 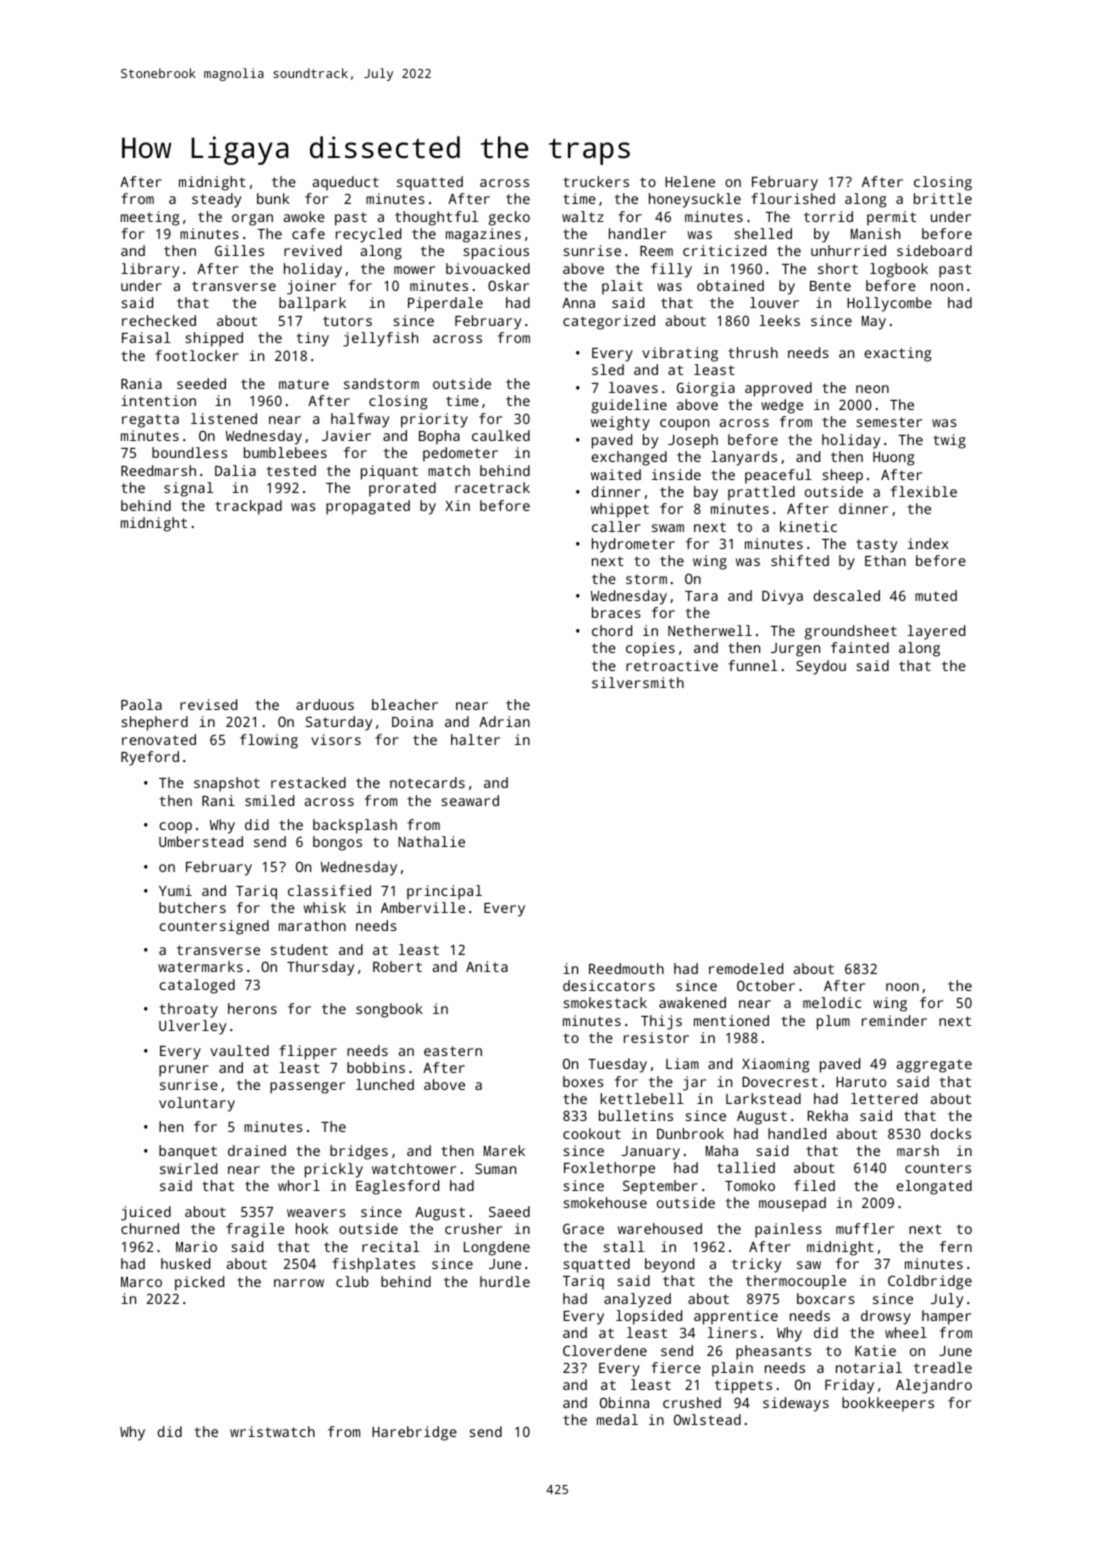 What do you see at coordinates (894, 1020) in the image?
I see `reminder` at bounding box center [894, 1020].
